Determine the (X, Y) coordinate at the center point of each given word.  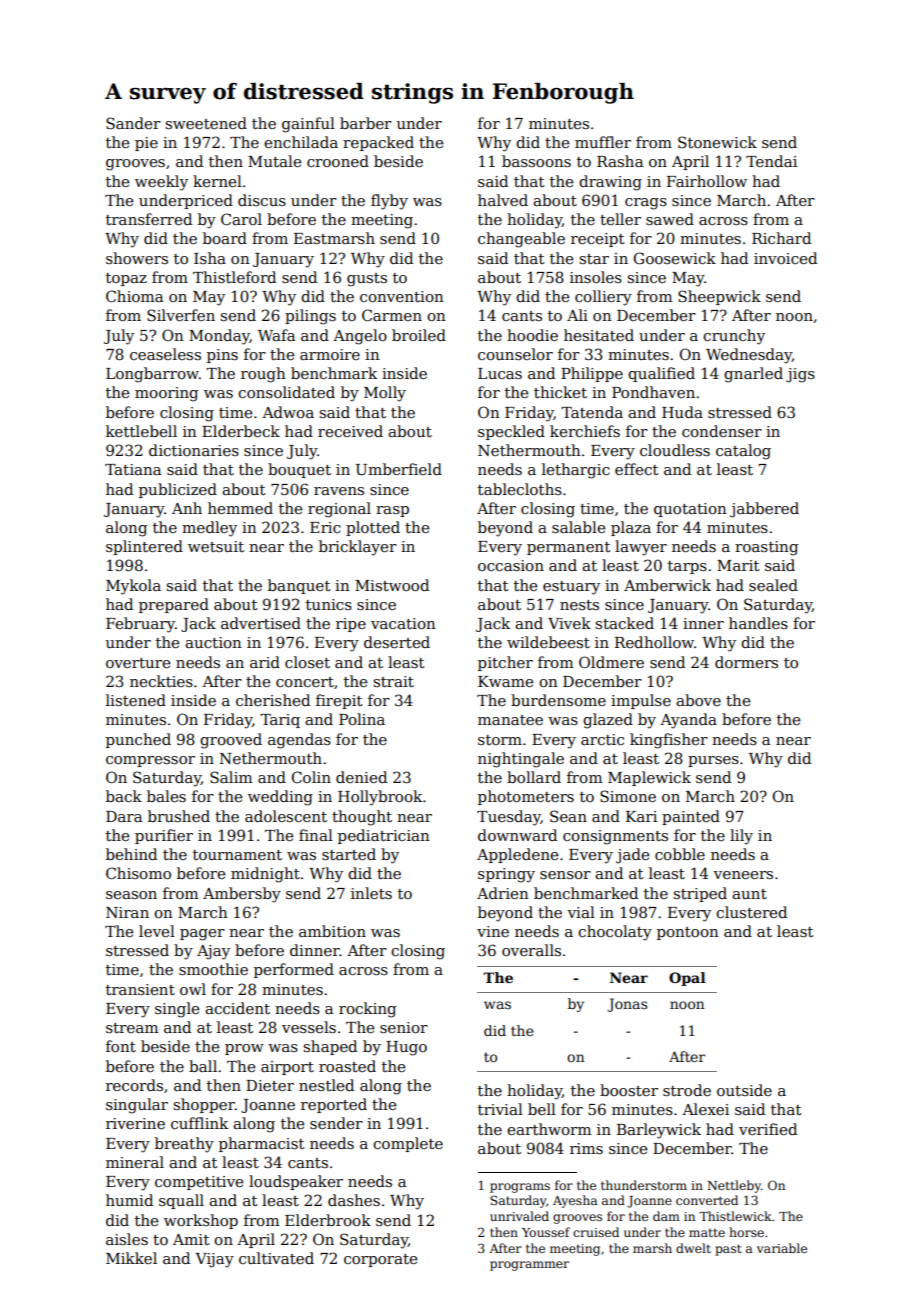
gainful (308, 125)
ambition (332, 931)
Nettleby (734, 1186)
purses (713, 761)
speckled (511, 432)
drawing (610, 183)
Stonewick (717, 142)
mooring (166, 394)
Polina (362, 719)
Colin (311, 777)
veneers (743, 875)
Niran (127, 912)
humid (129, 1200)
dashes (354, 1200)
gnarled (753, 375)
